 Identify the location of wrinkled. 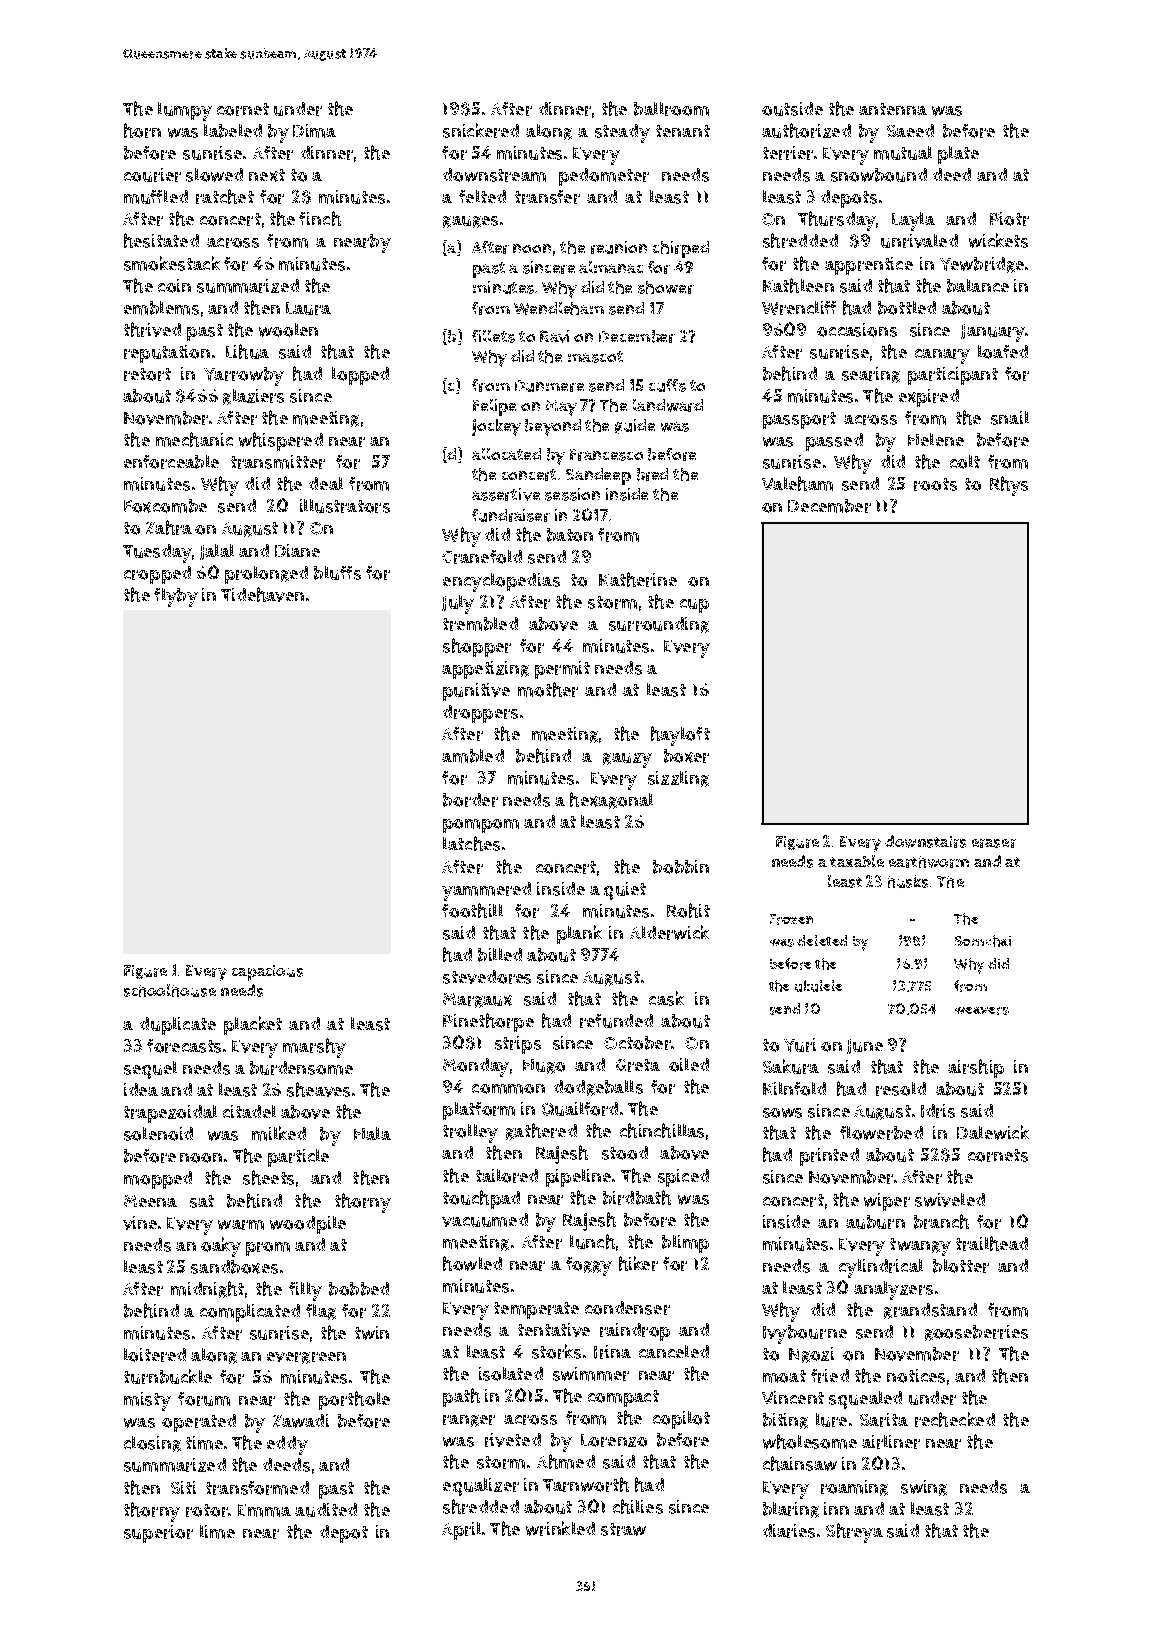
(560, 1528).
